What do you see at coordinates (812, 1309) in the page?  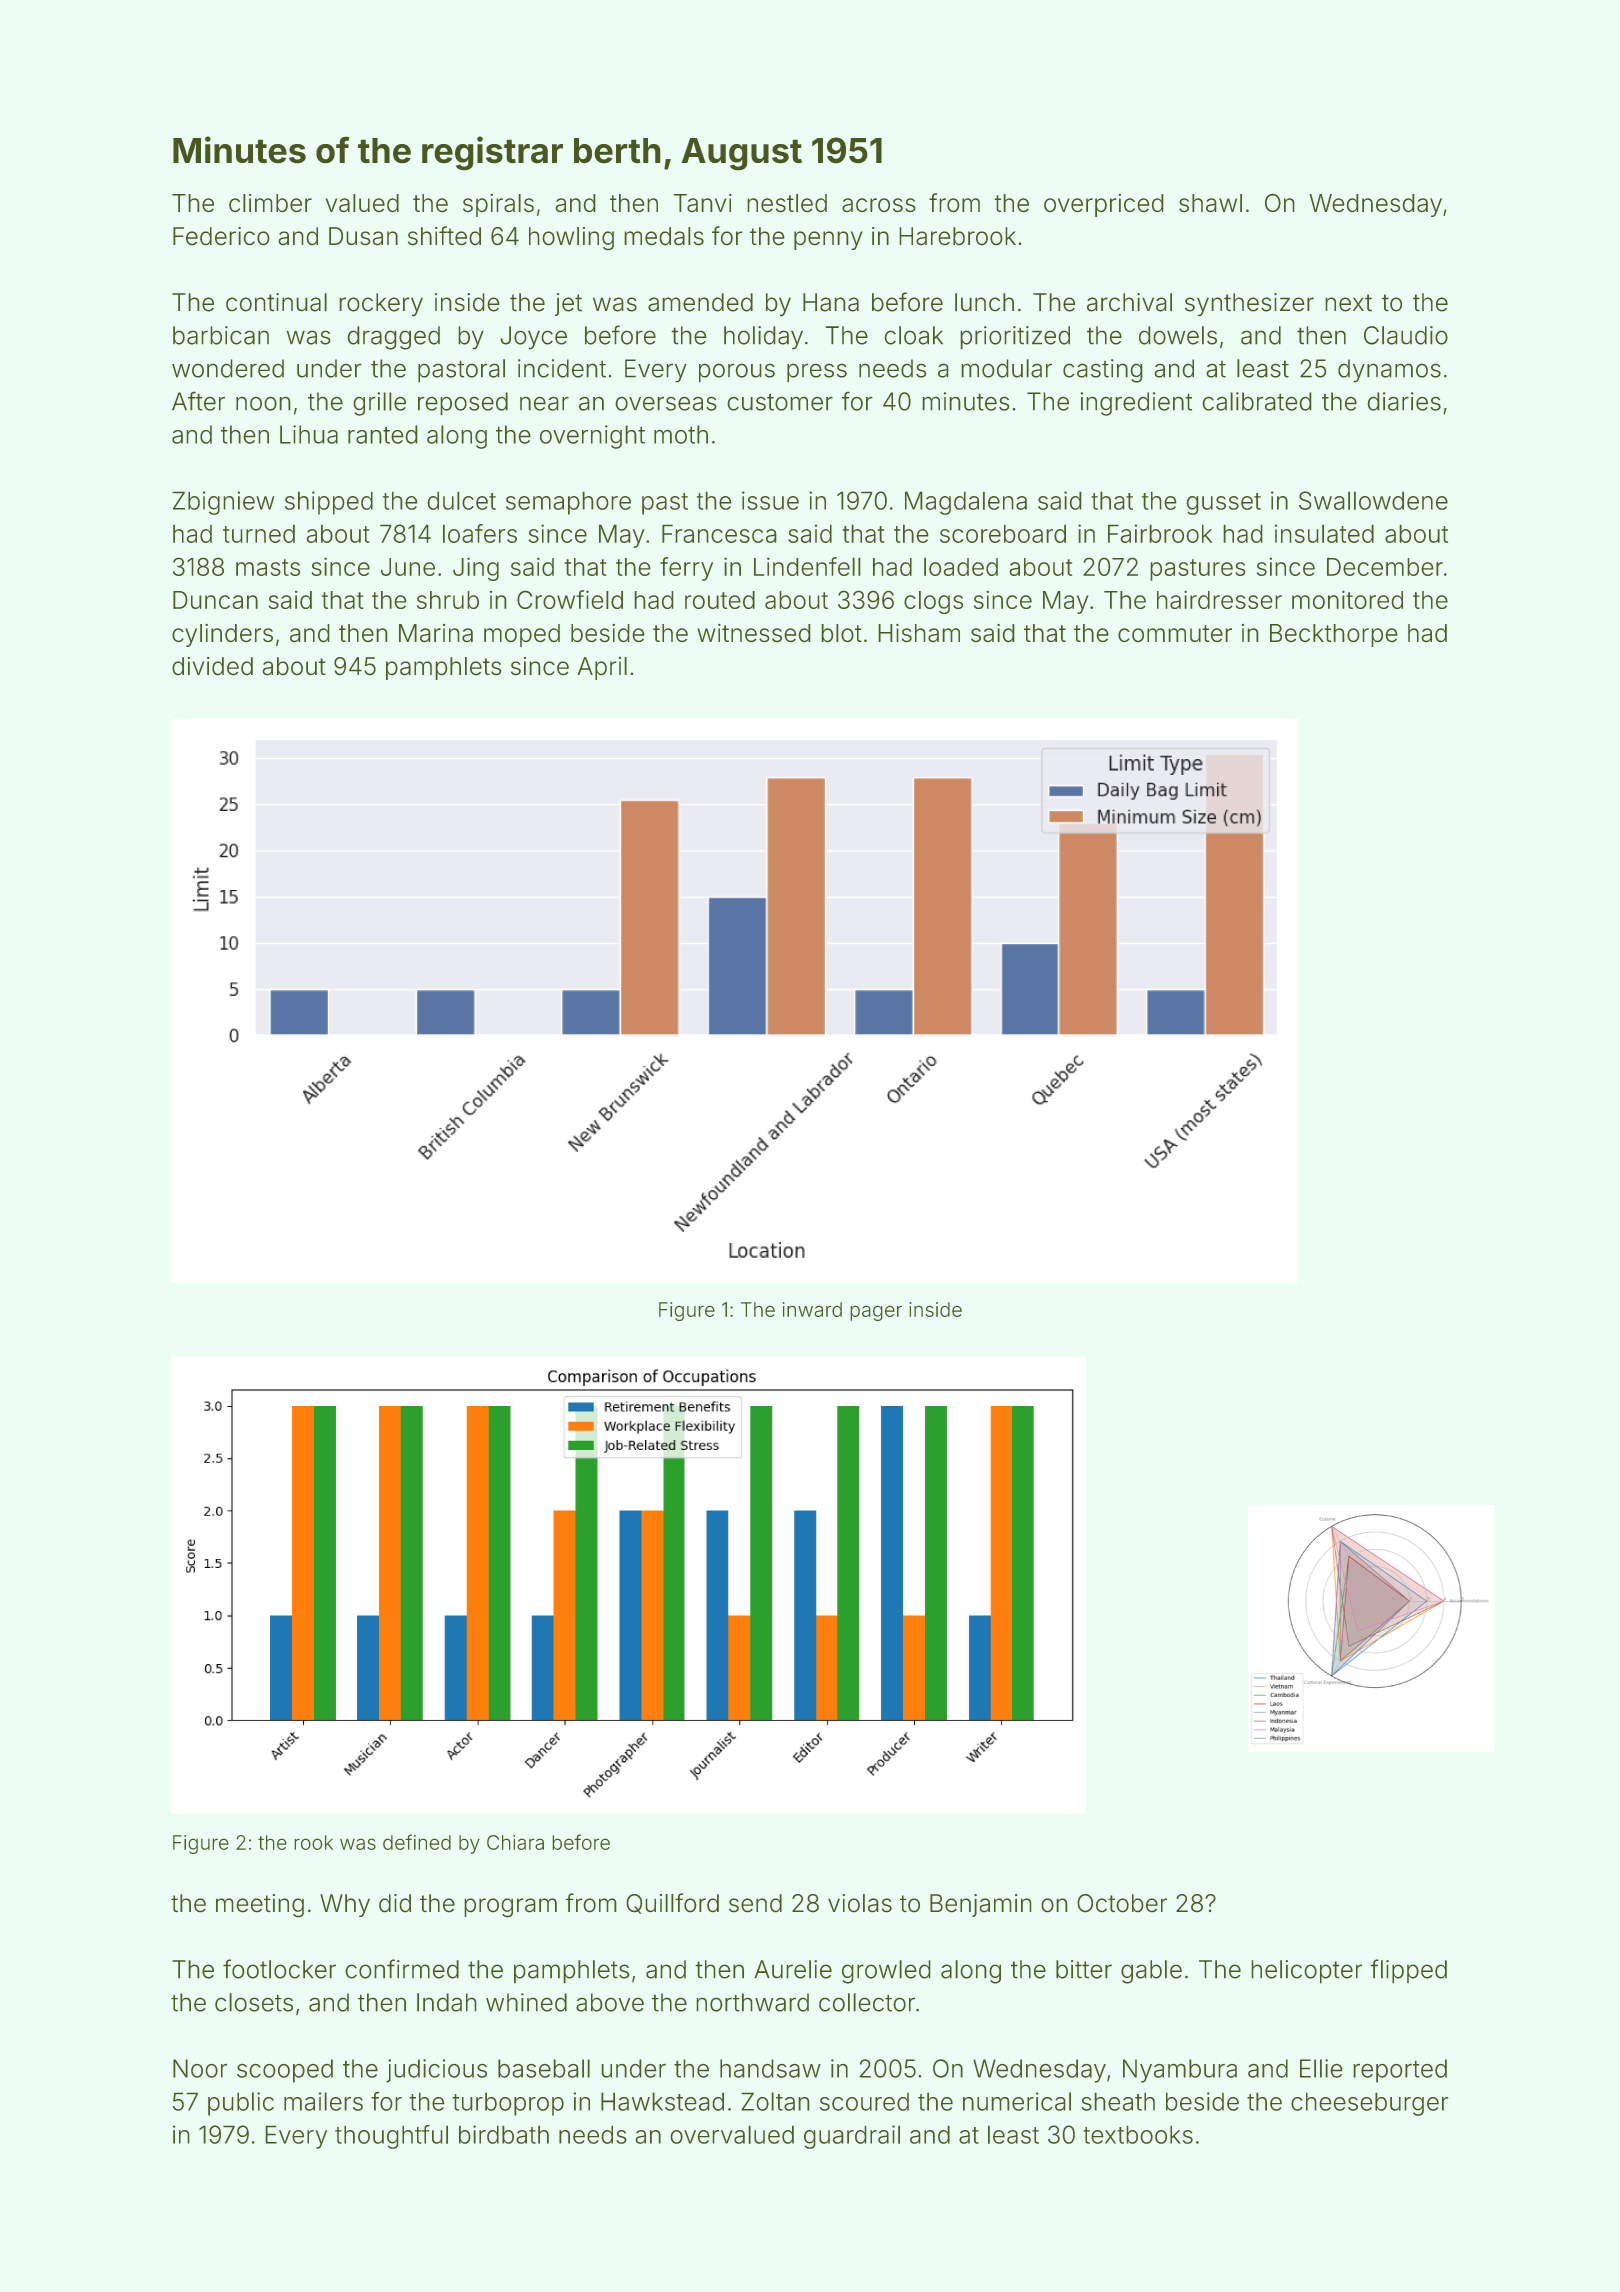 I see `inward` at bounding box center [812, 1309].
